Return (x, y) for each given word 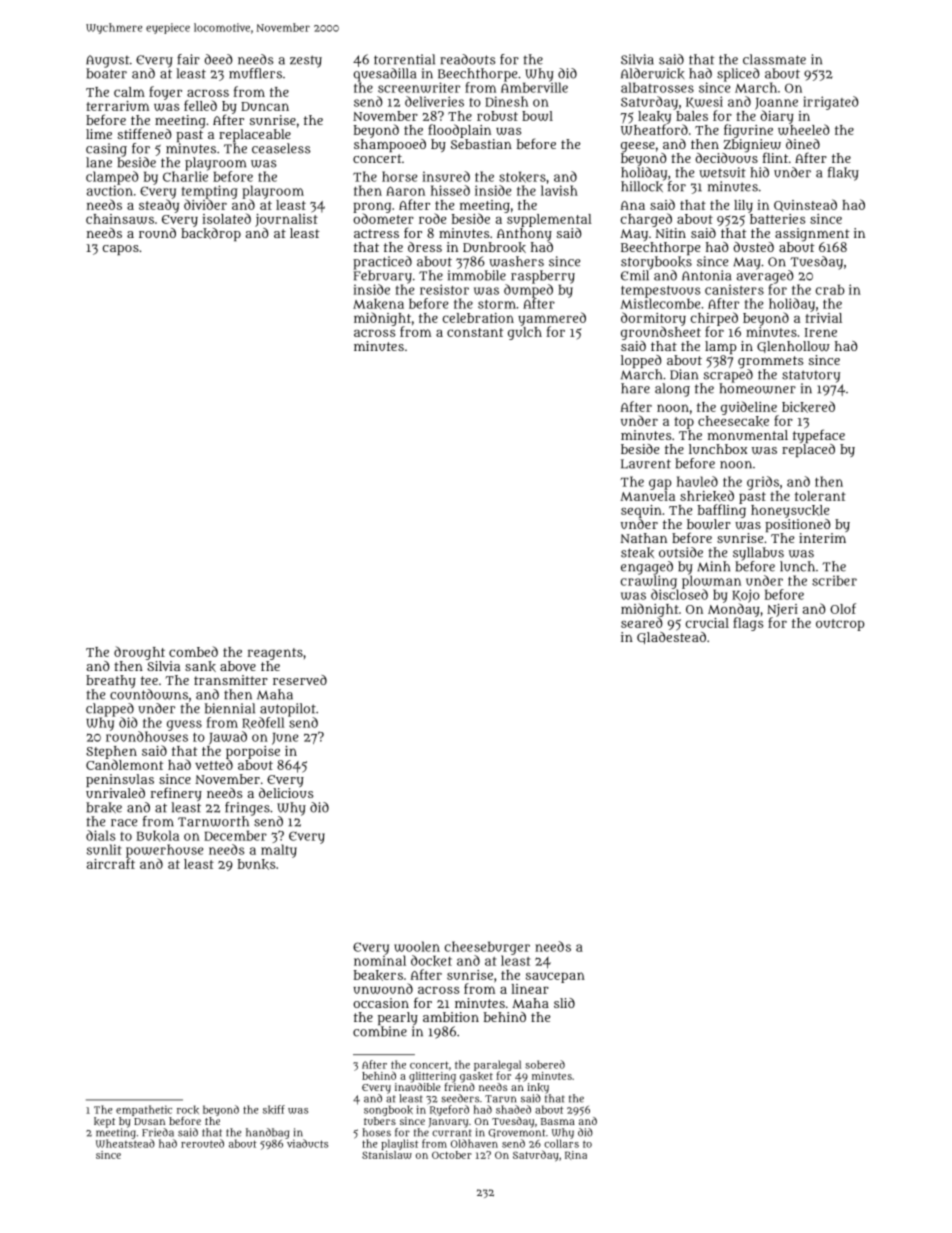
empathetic (144, 1110)
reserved (300, 680)
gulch (525, 333)
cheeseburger (487, 948)
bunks (256, 864)
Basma (558, 1121)
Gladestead (671, 638)
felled (200, 105)
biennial (230, 708)
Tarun (500, 1099)
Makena (378, 303)
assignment (812, 235)
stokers (522, 177)
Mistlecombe (660, 303)
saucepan (555, 977)
